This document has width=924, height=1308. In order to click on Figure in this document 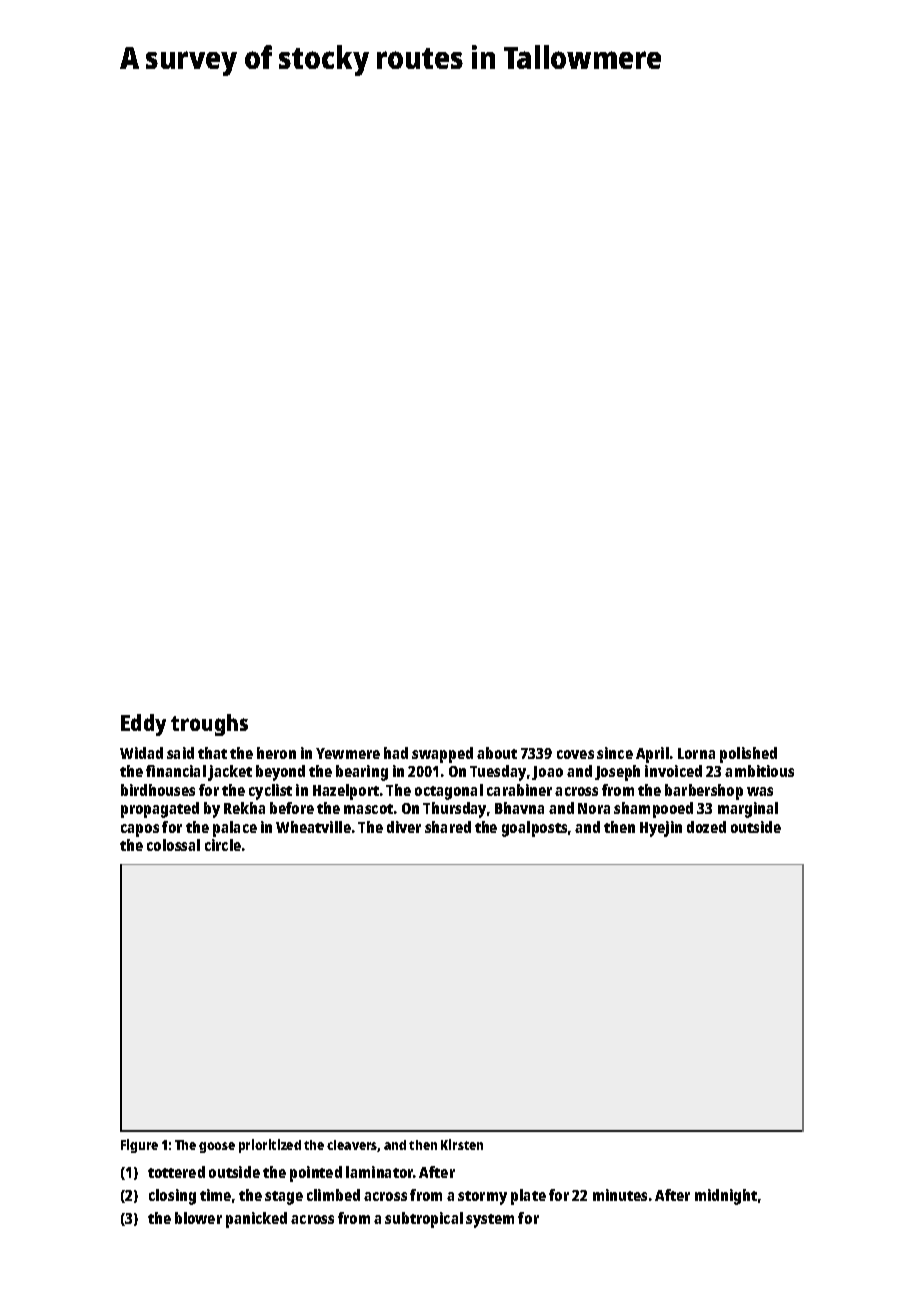, I will do `click(139, 1146)`.
